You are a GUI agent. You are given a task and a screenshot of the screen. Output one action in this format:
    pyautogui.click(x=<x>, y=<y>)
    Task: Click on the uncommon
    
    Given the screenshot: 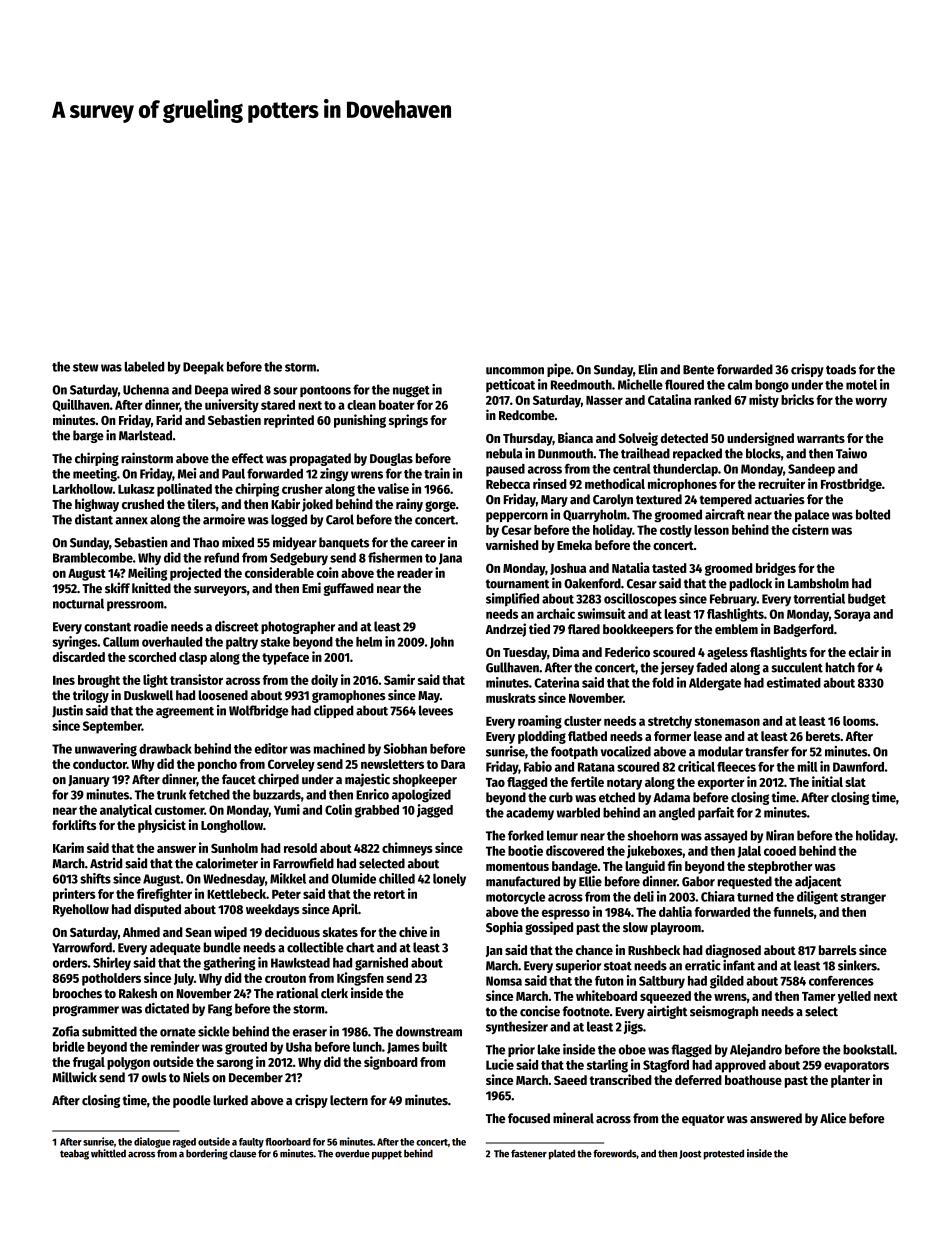 What is the action you would take?
    pyautogui.click(x=515, y=371)
